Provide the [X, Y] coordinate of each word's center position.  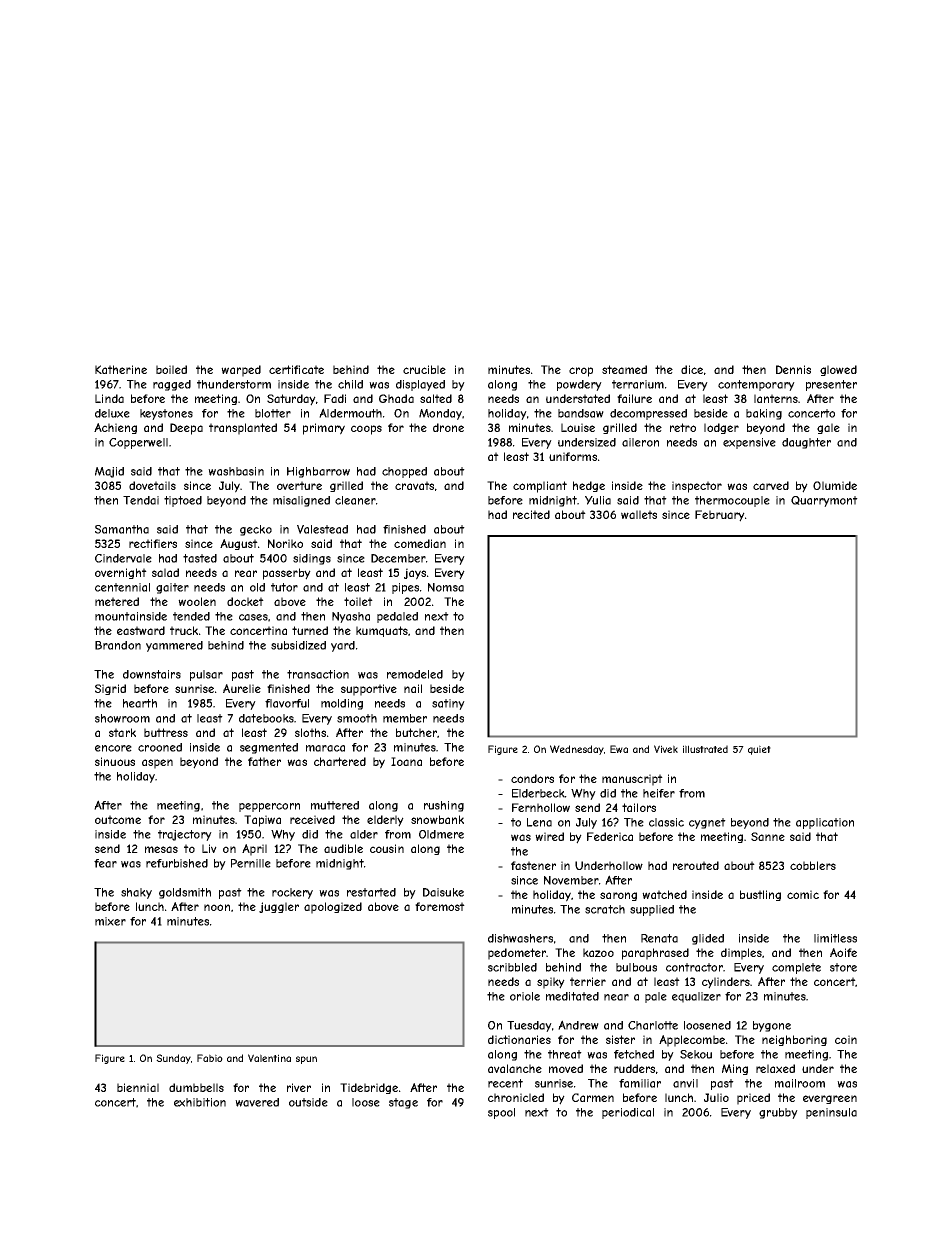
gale [828, 428]
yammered [174, 646]
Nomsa [446, 587]
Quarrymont [824, 501]
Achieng [115, 428]
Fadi [335, 398]
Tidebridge [369, 1088]
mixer [110, 921]
